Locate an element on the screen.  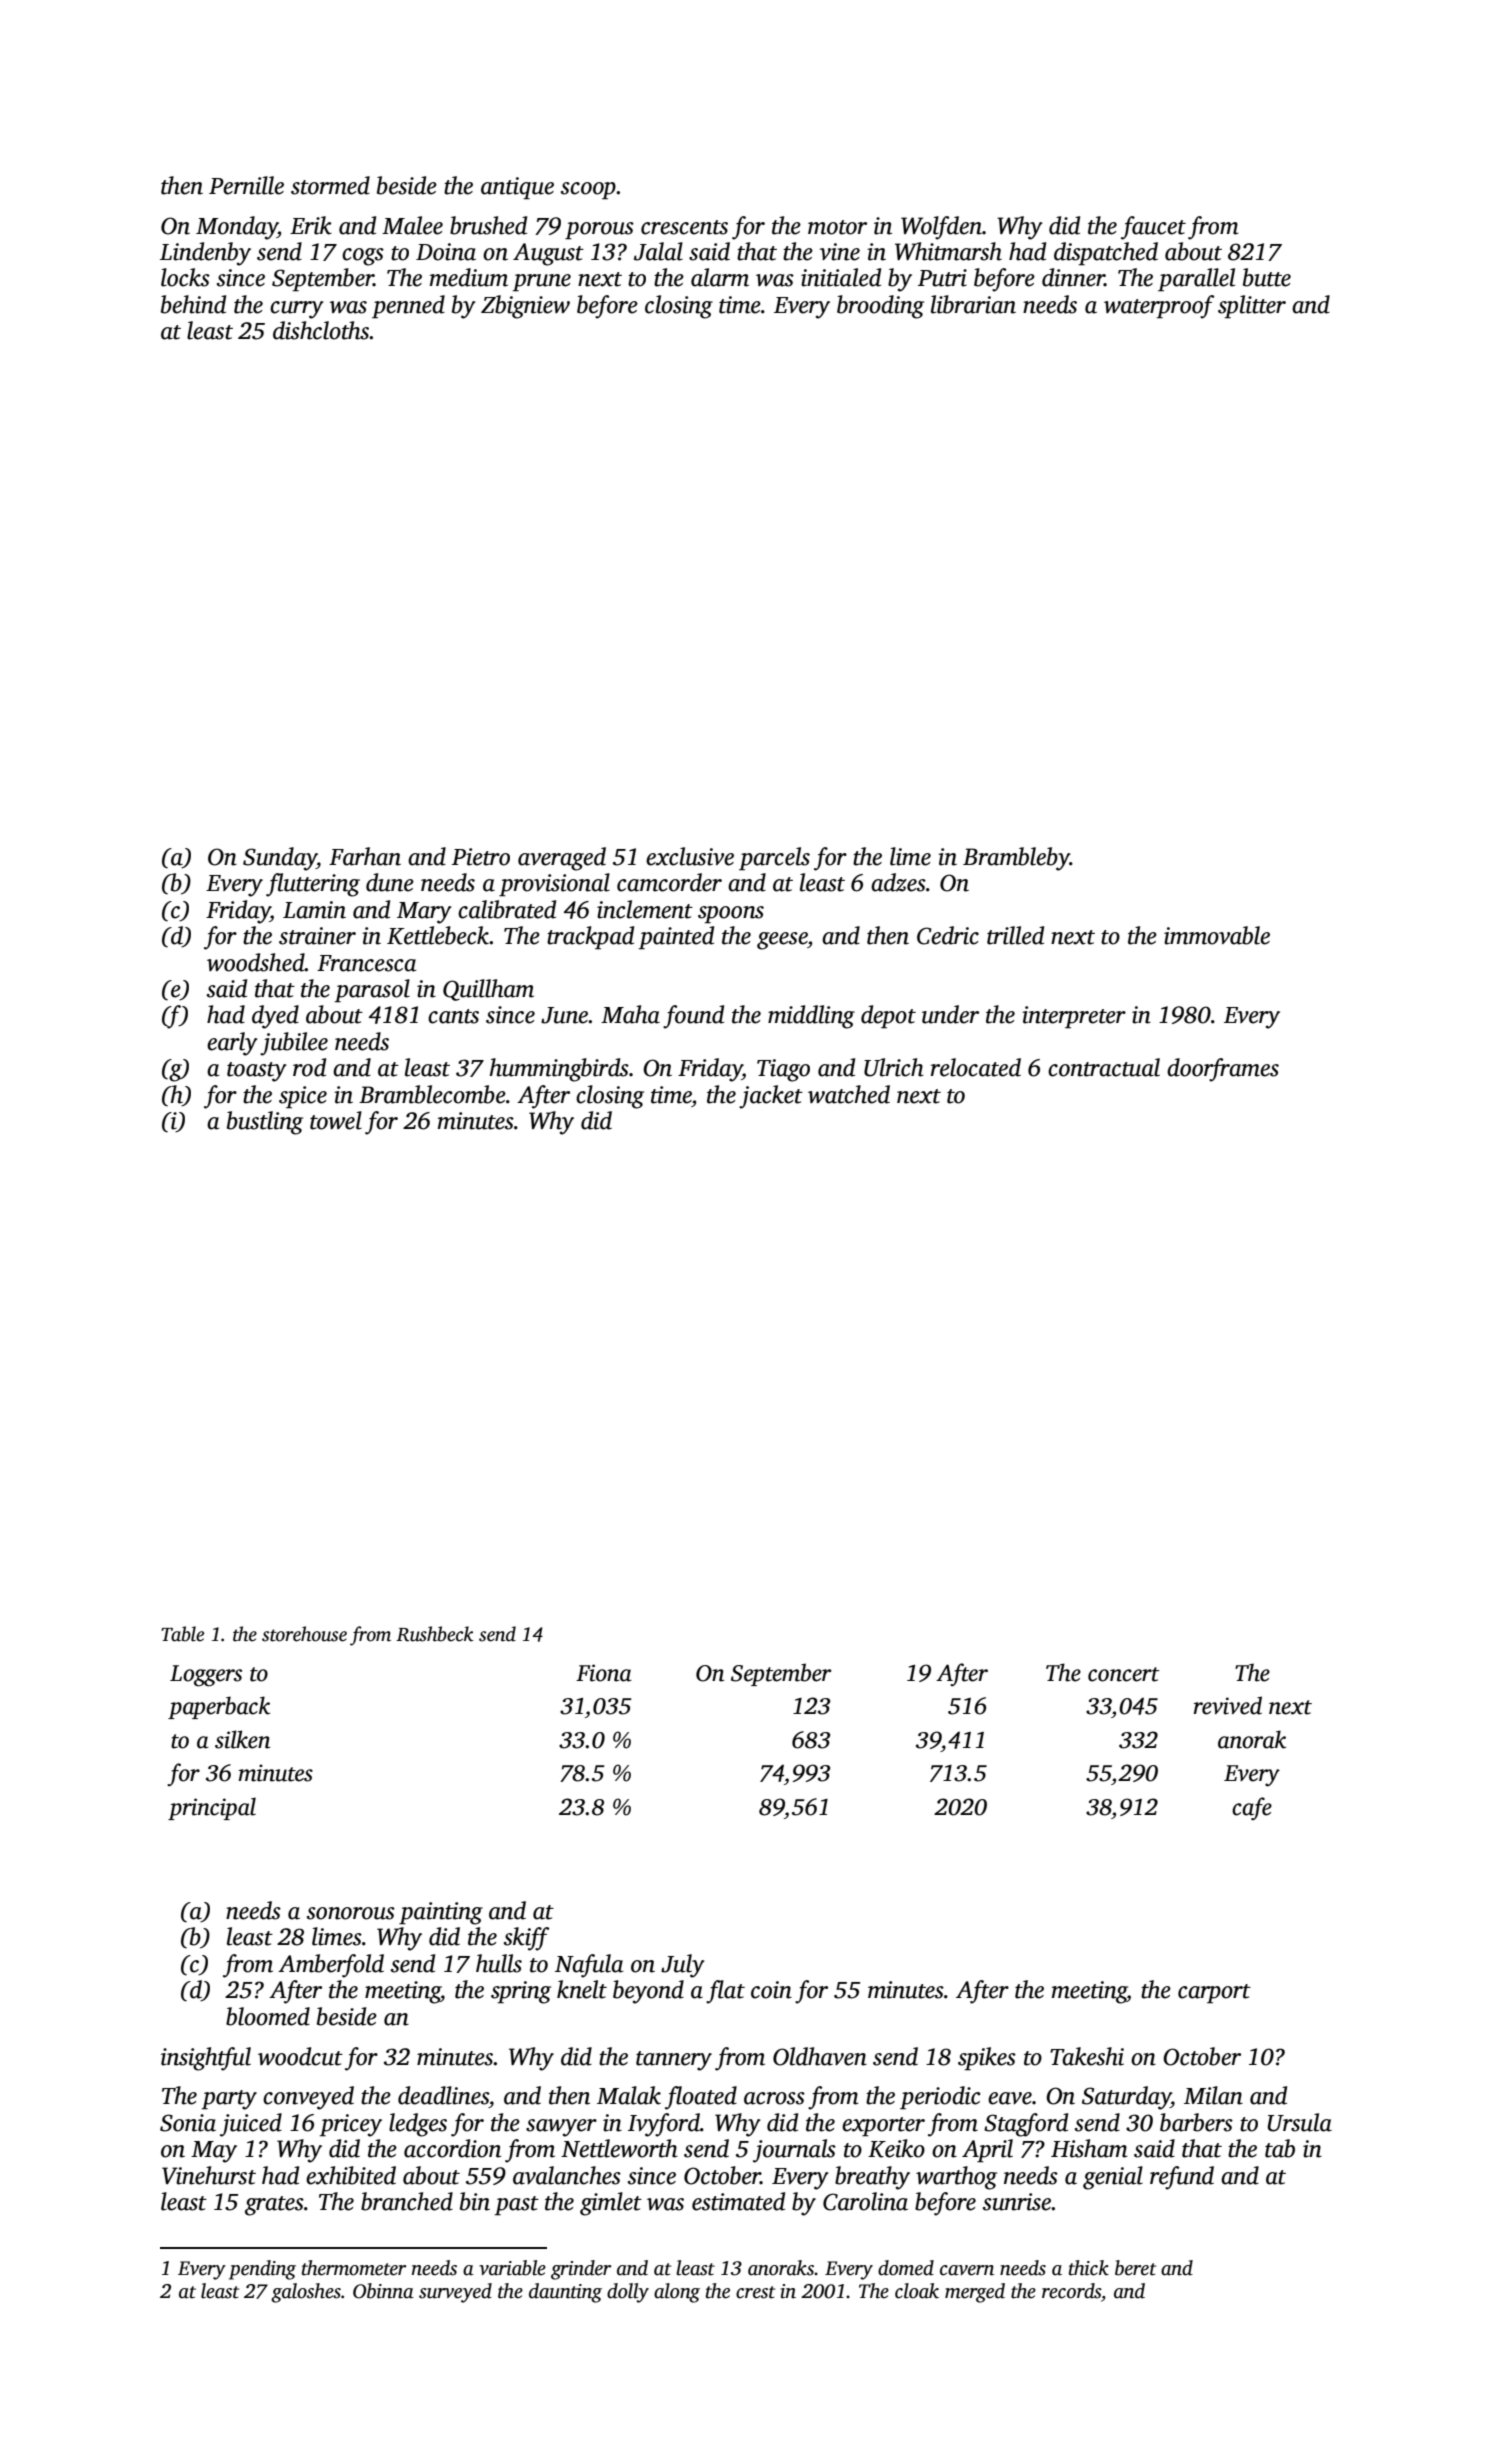
cafe is located at coordinates (1252, 1808).
